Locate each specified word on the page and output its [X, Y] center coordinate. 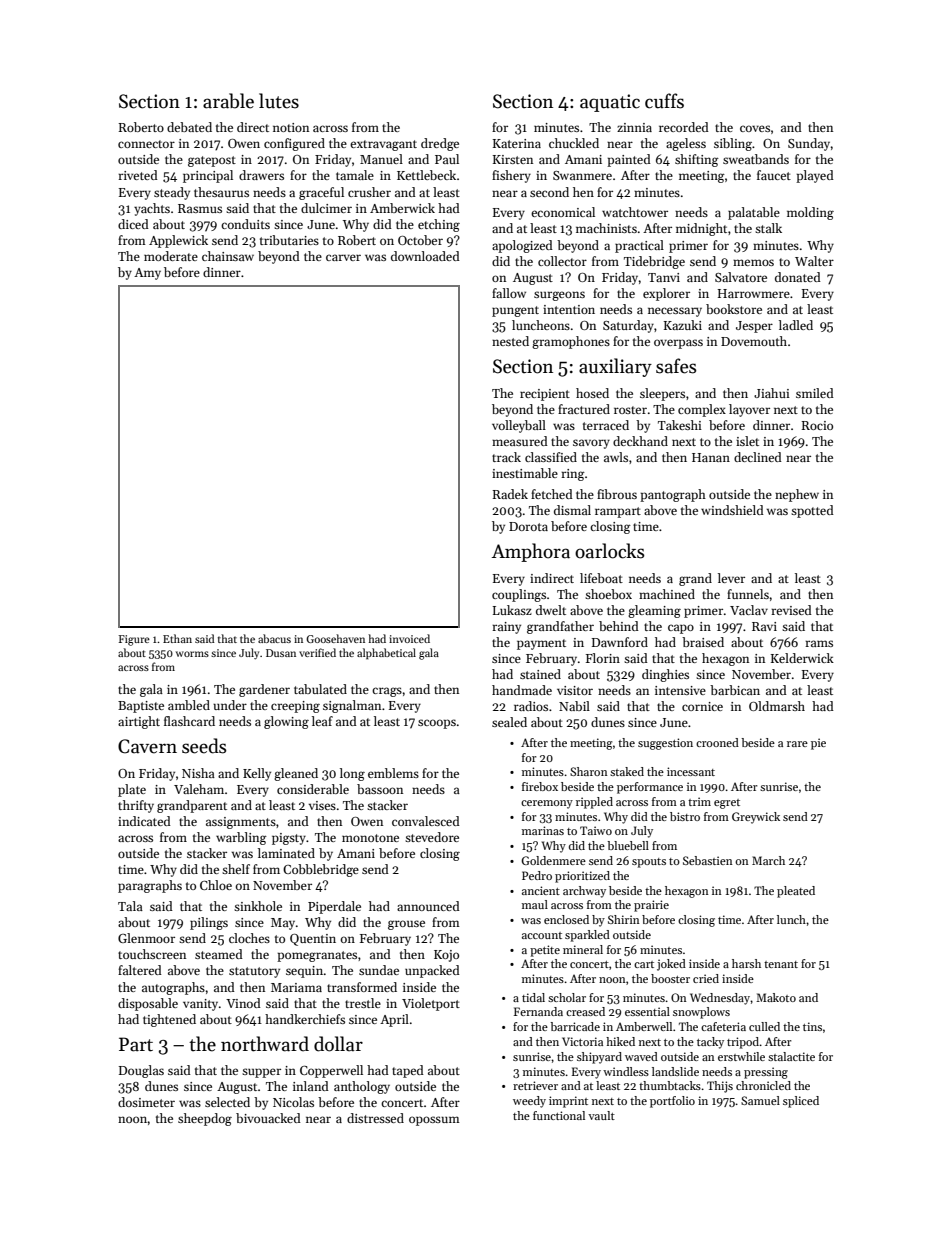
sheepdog [205, 1119]
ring [573, 475]
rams [819, 643]
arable [228, 101]
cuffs [664, 101]
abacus [274, 638]
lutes [279, 101]
